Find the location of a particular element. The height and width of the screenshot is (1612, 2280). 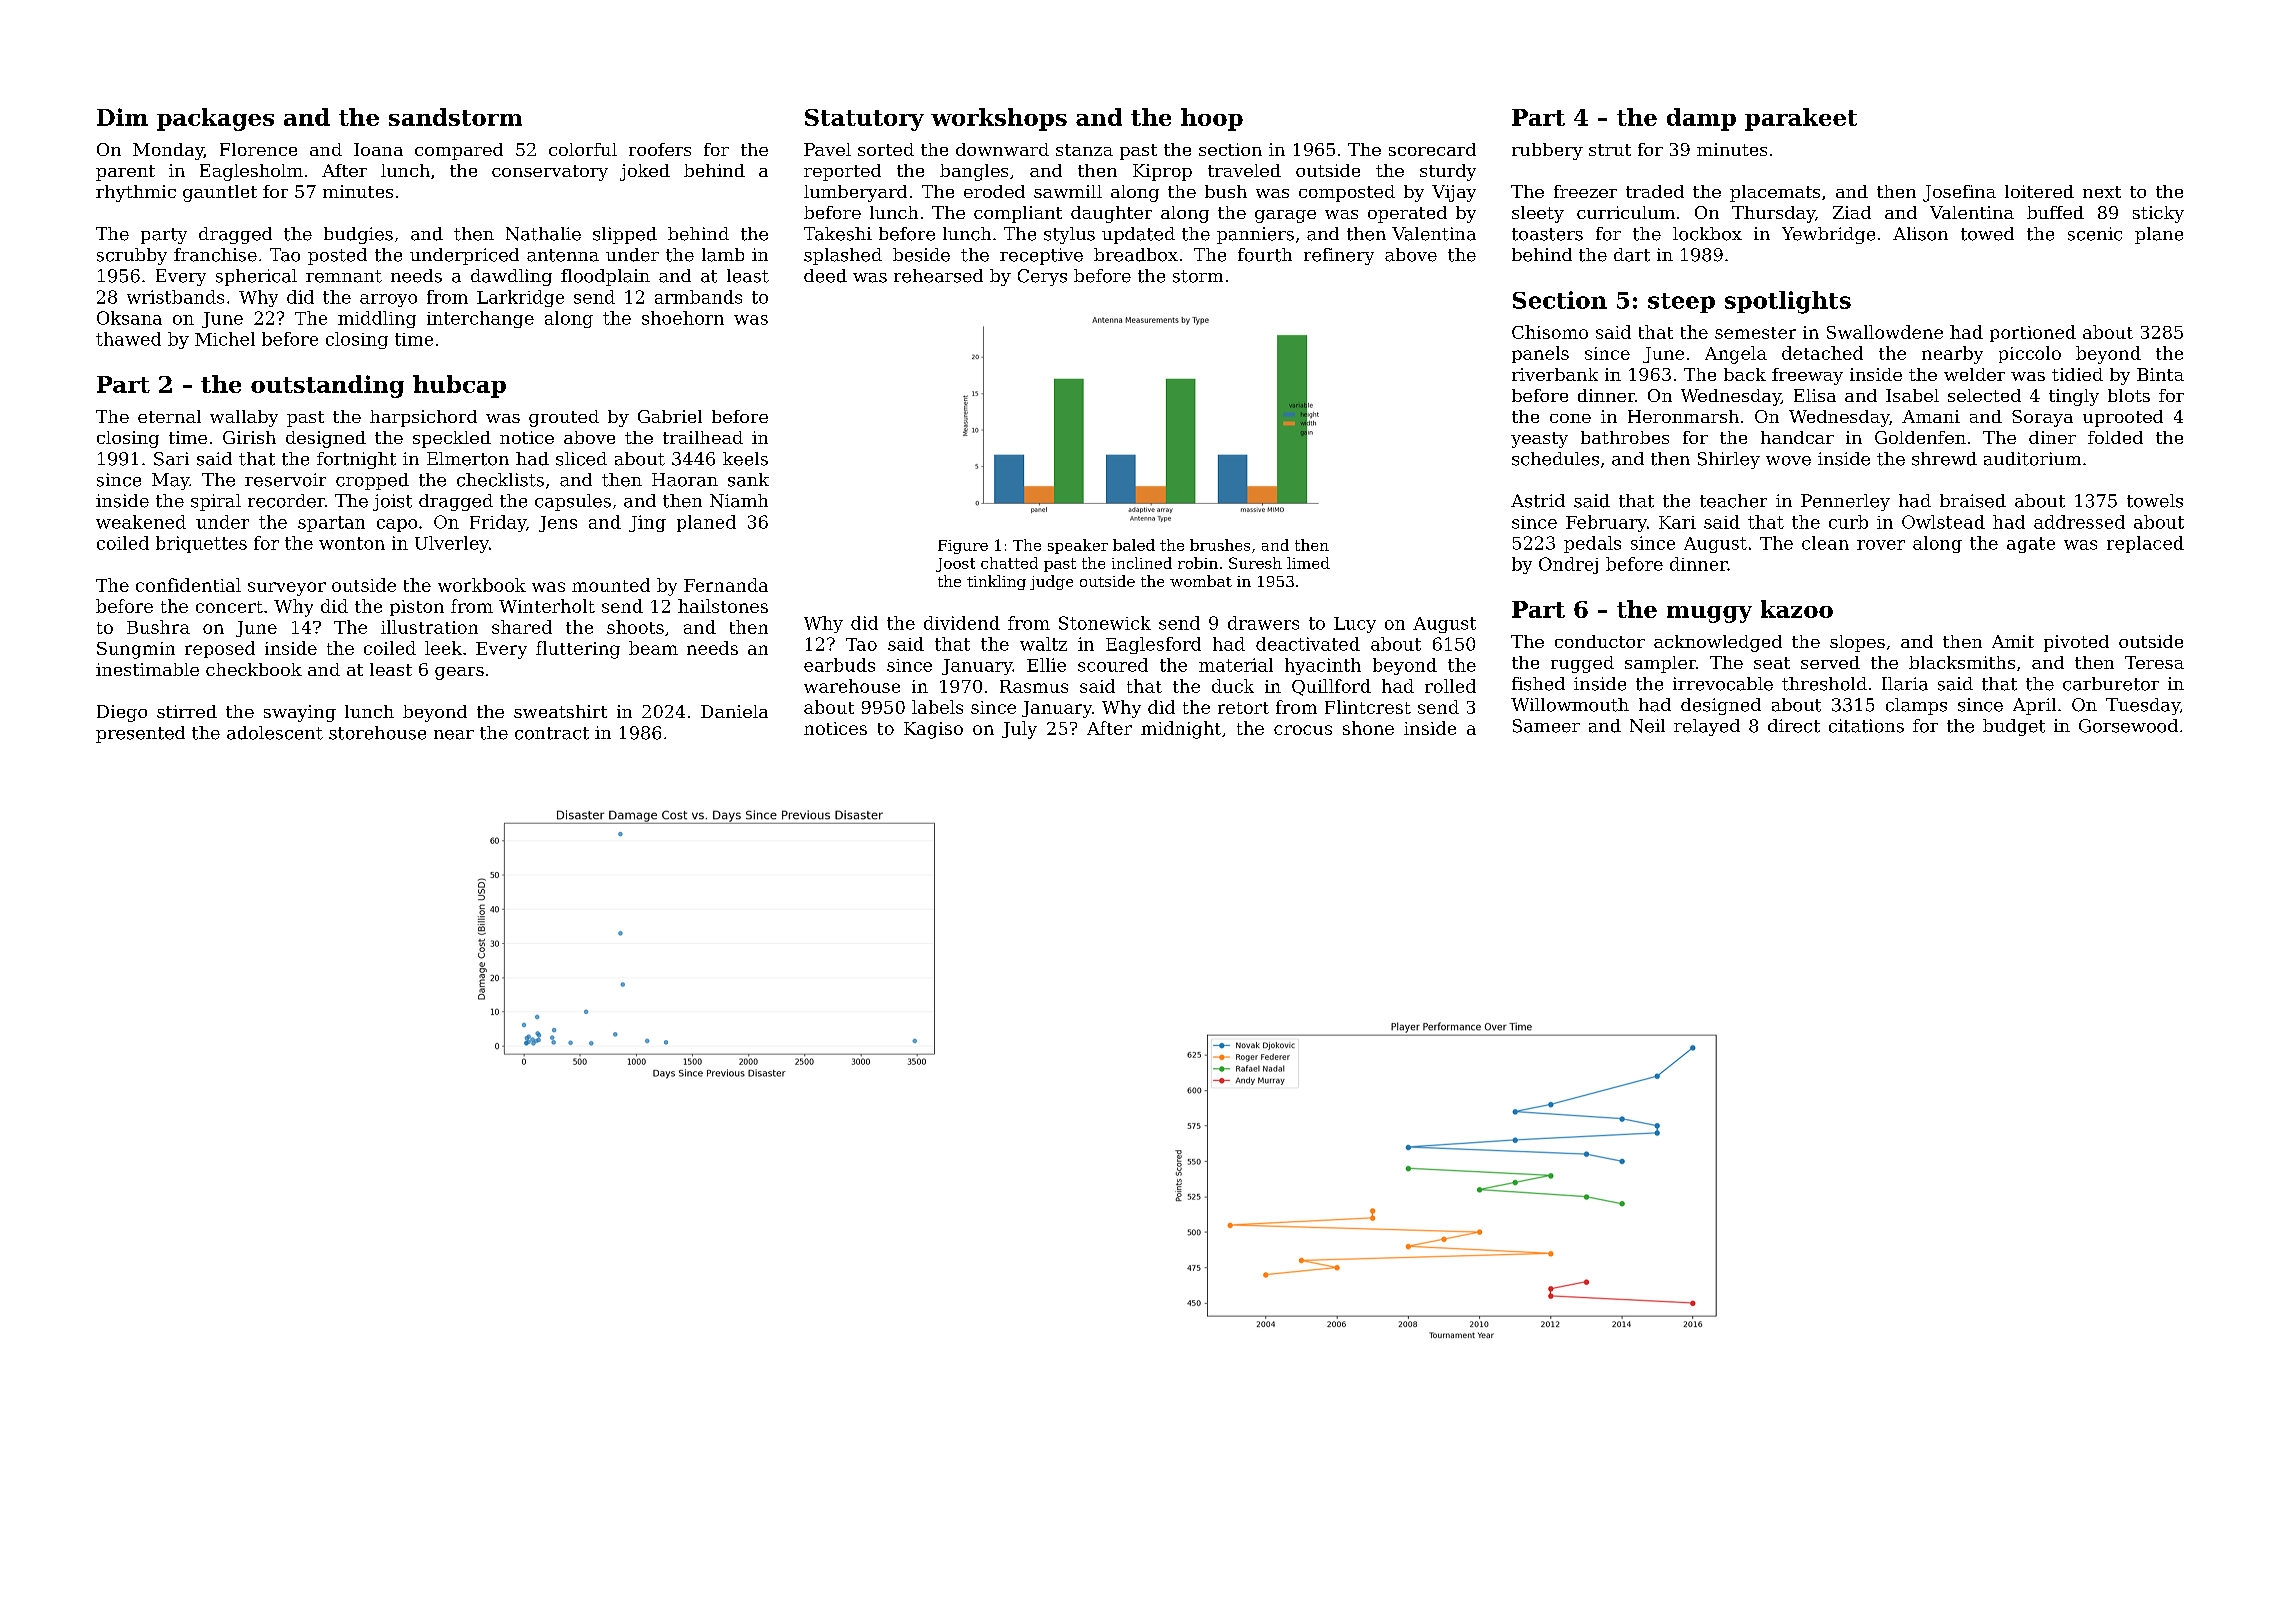

Cerys is located at coordinates (1042, 277).
